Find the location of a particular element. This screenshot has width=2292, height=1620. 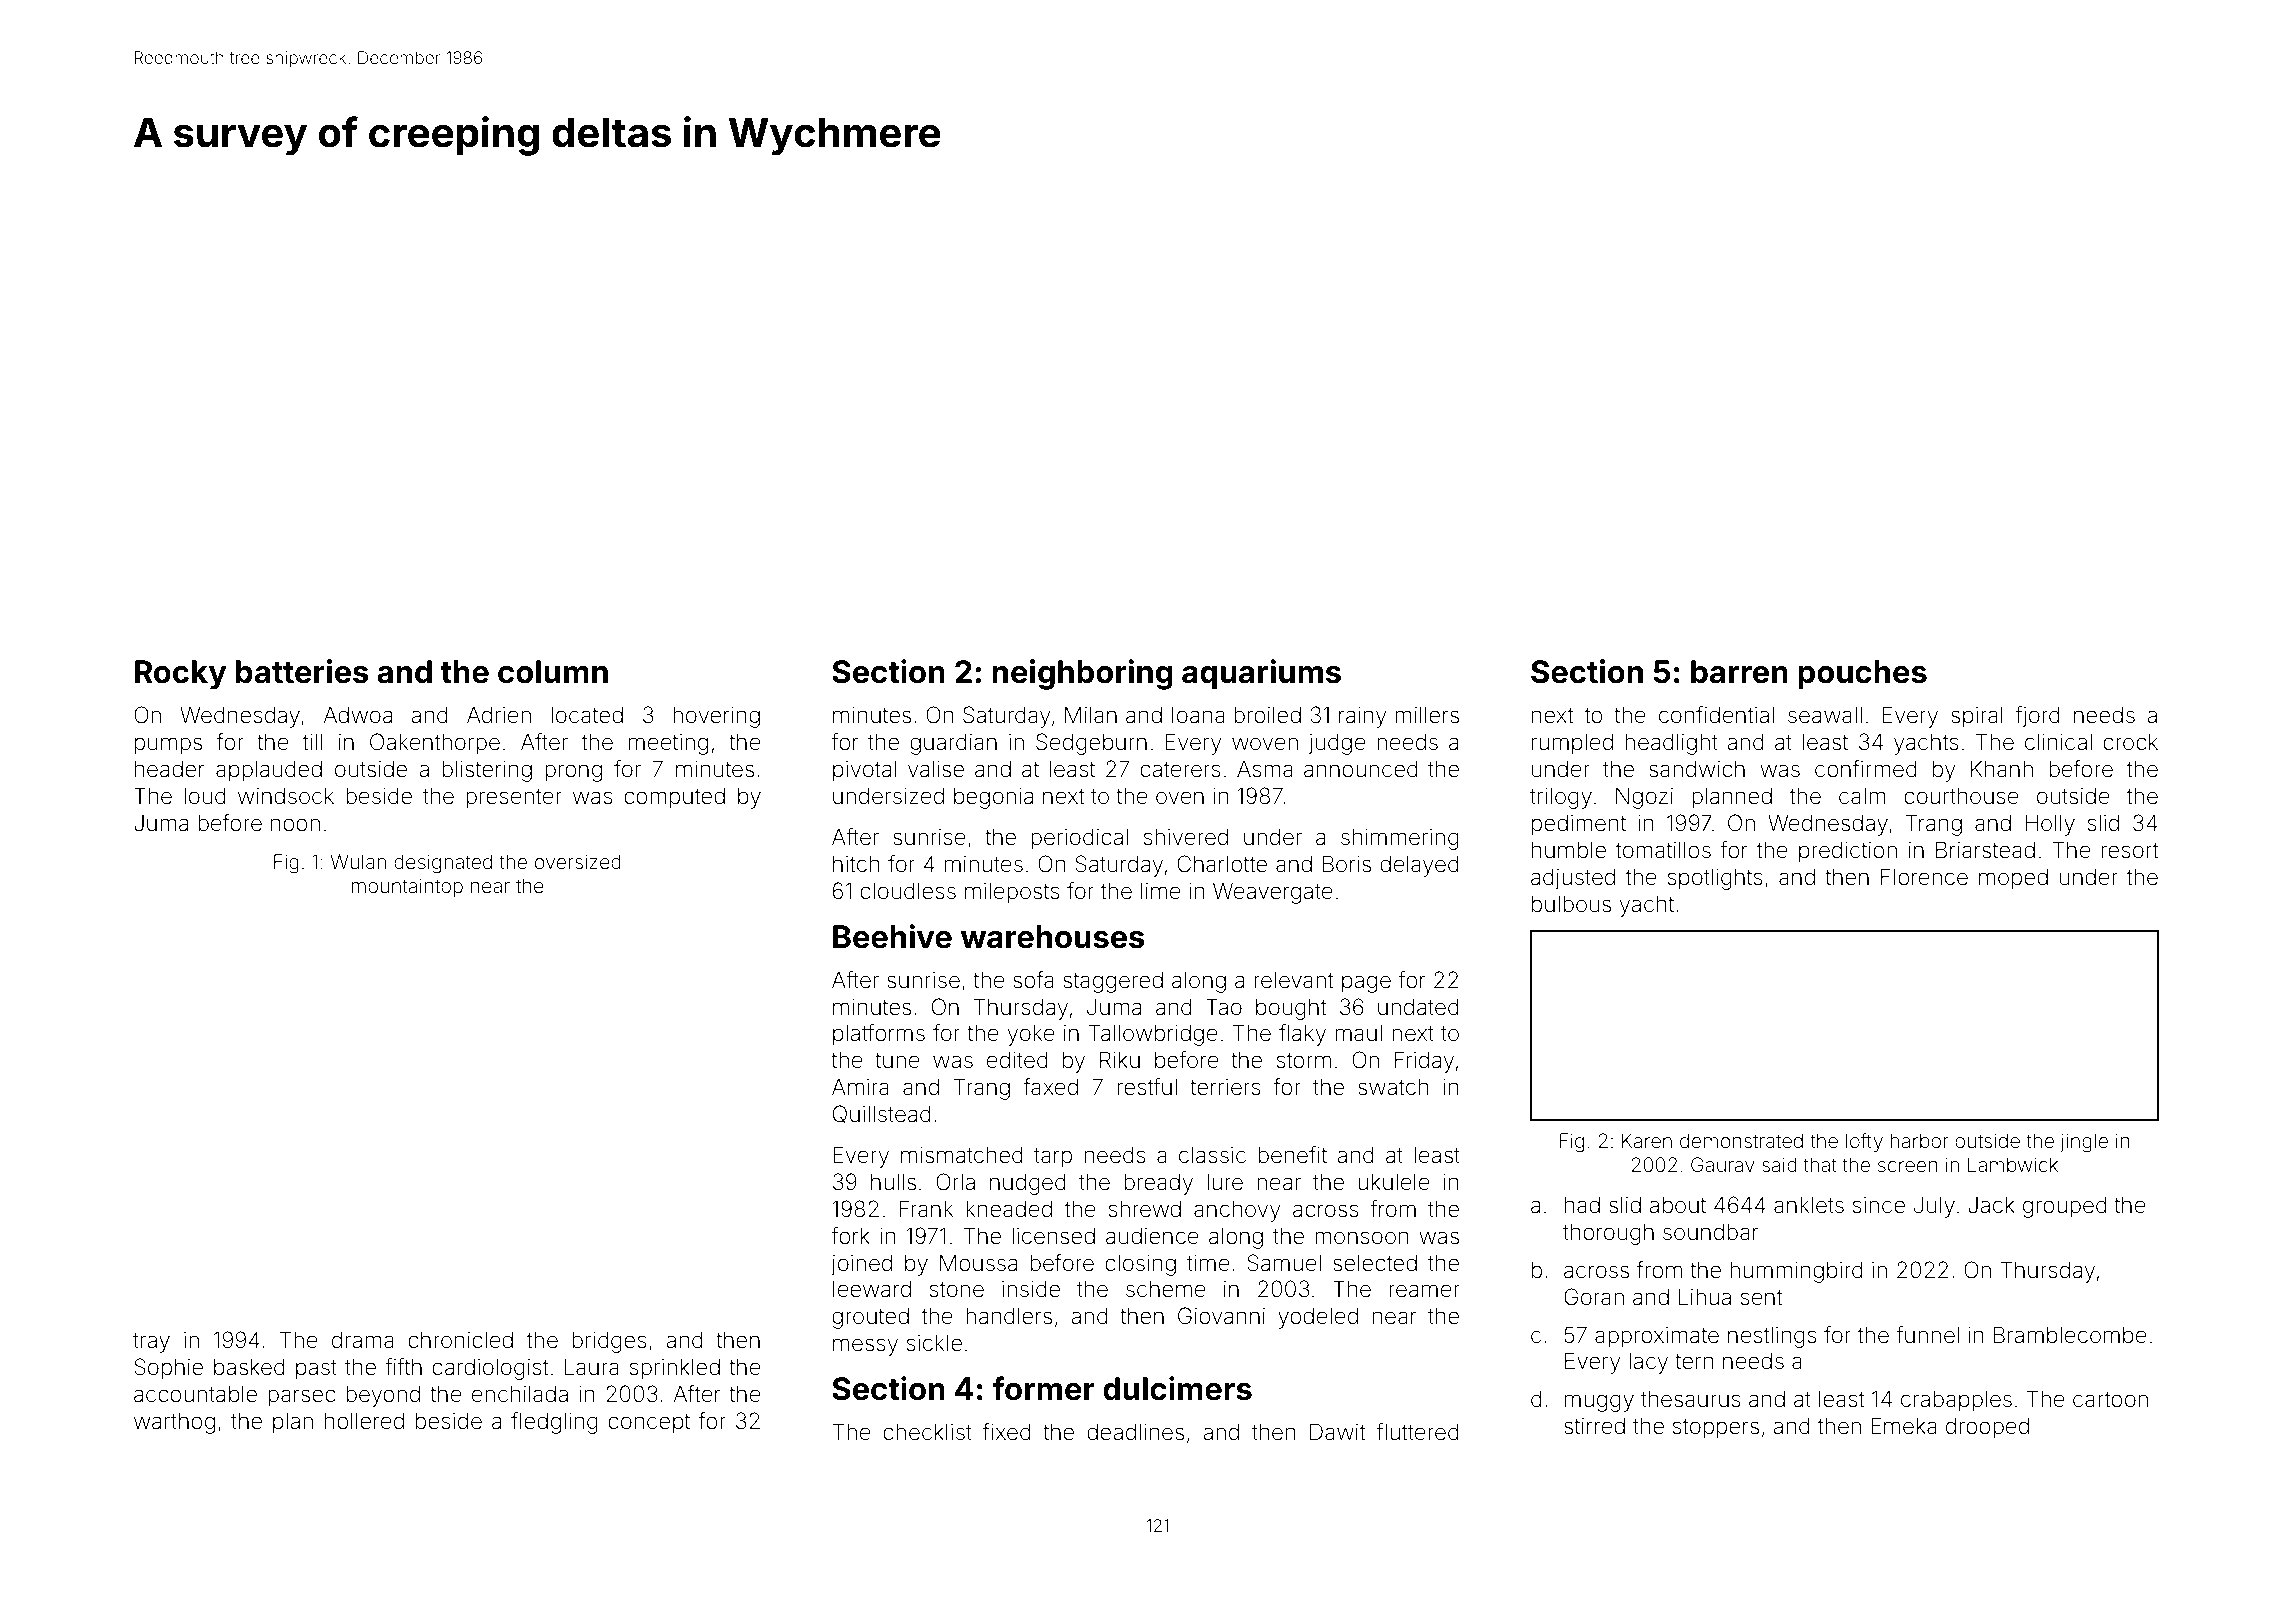

drooped is located at coordinates (1987, 1428).
